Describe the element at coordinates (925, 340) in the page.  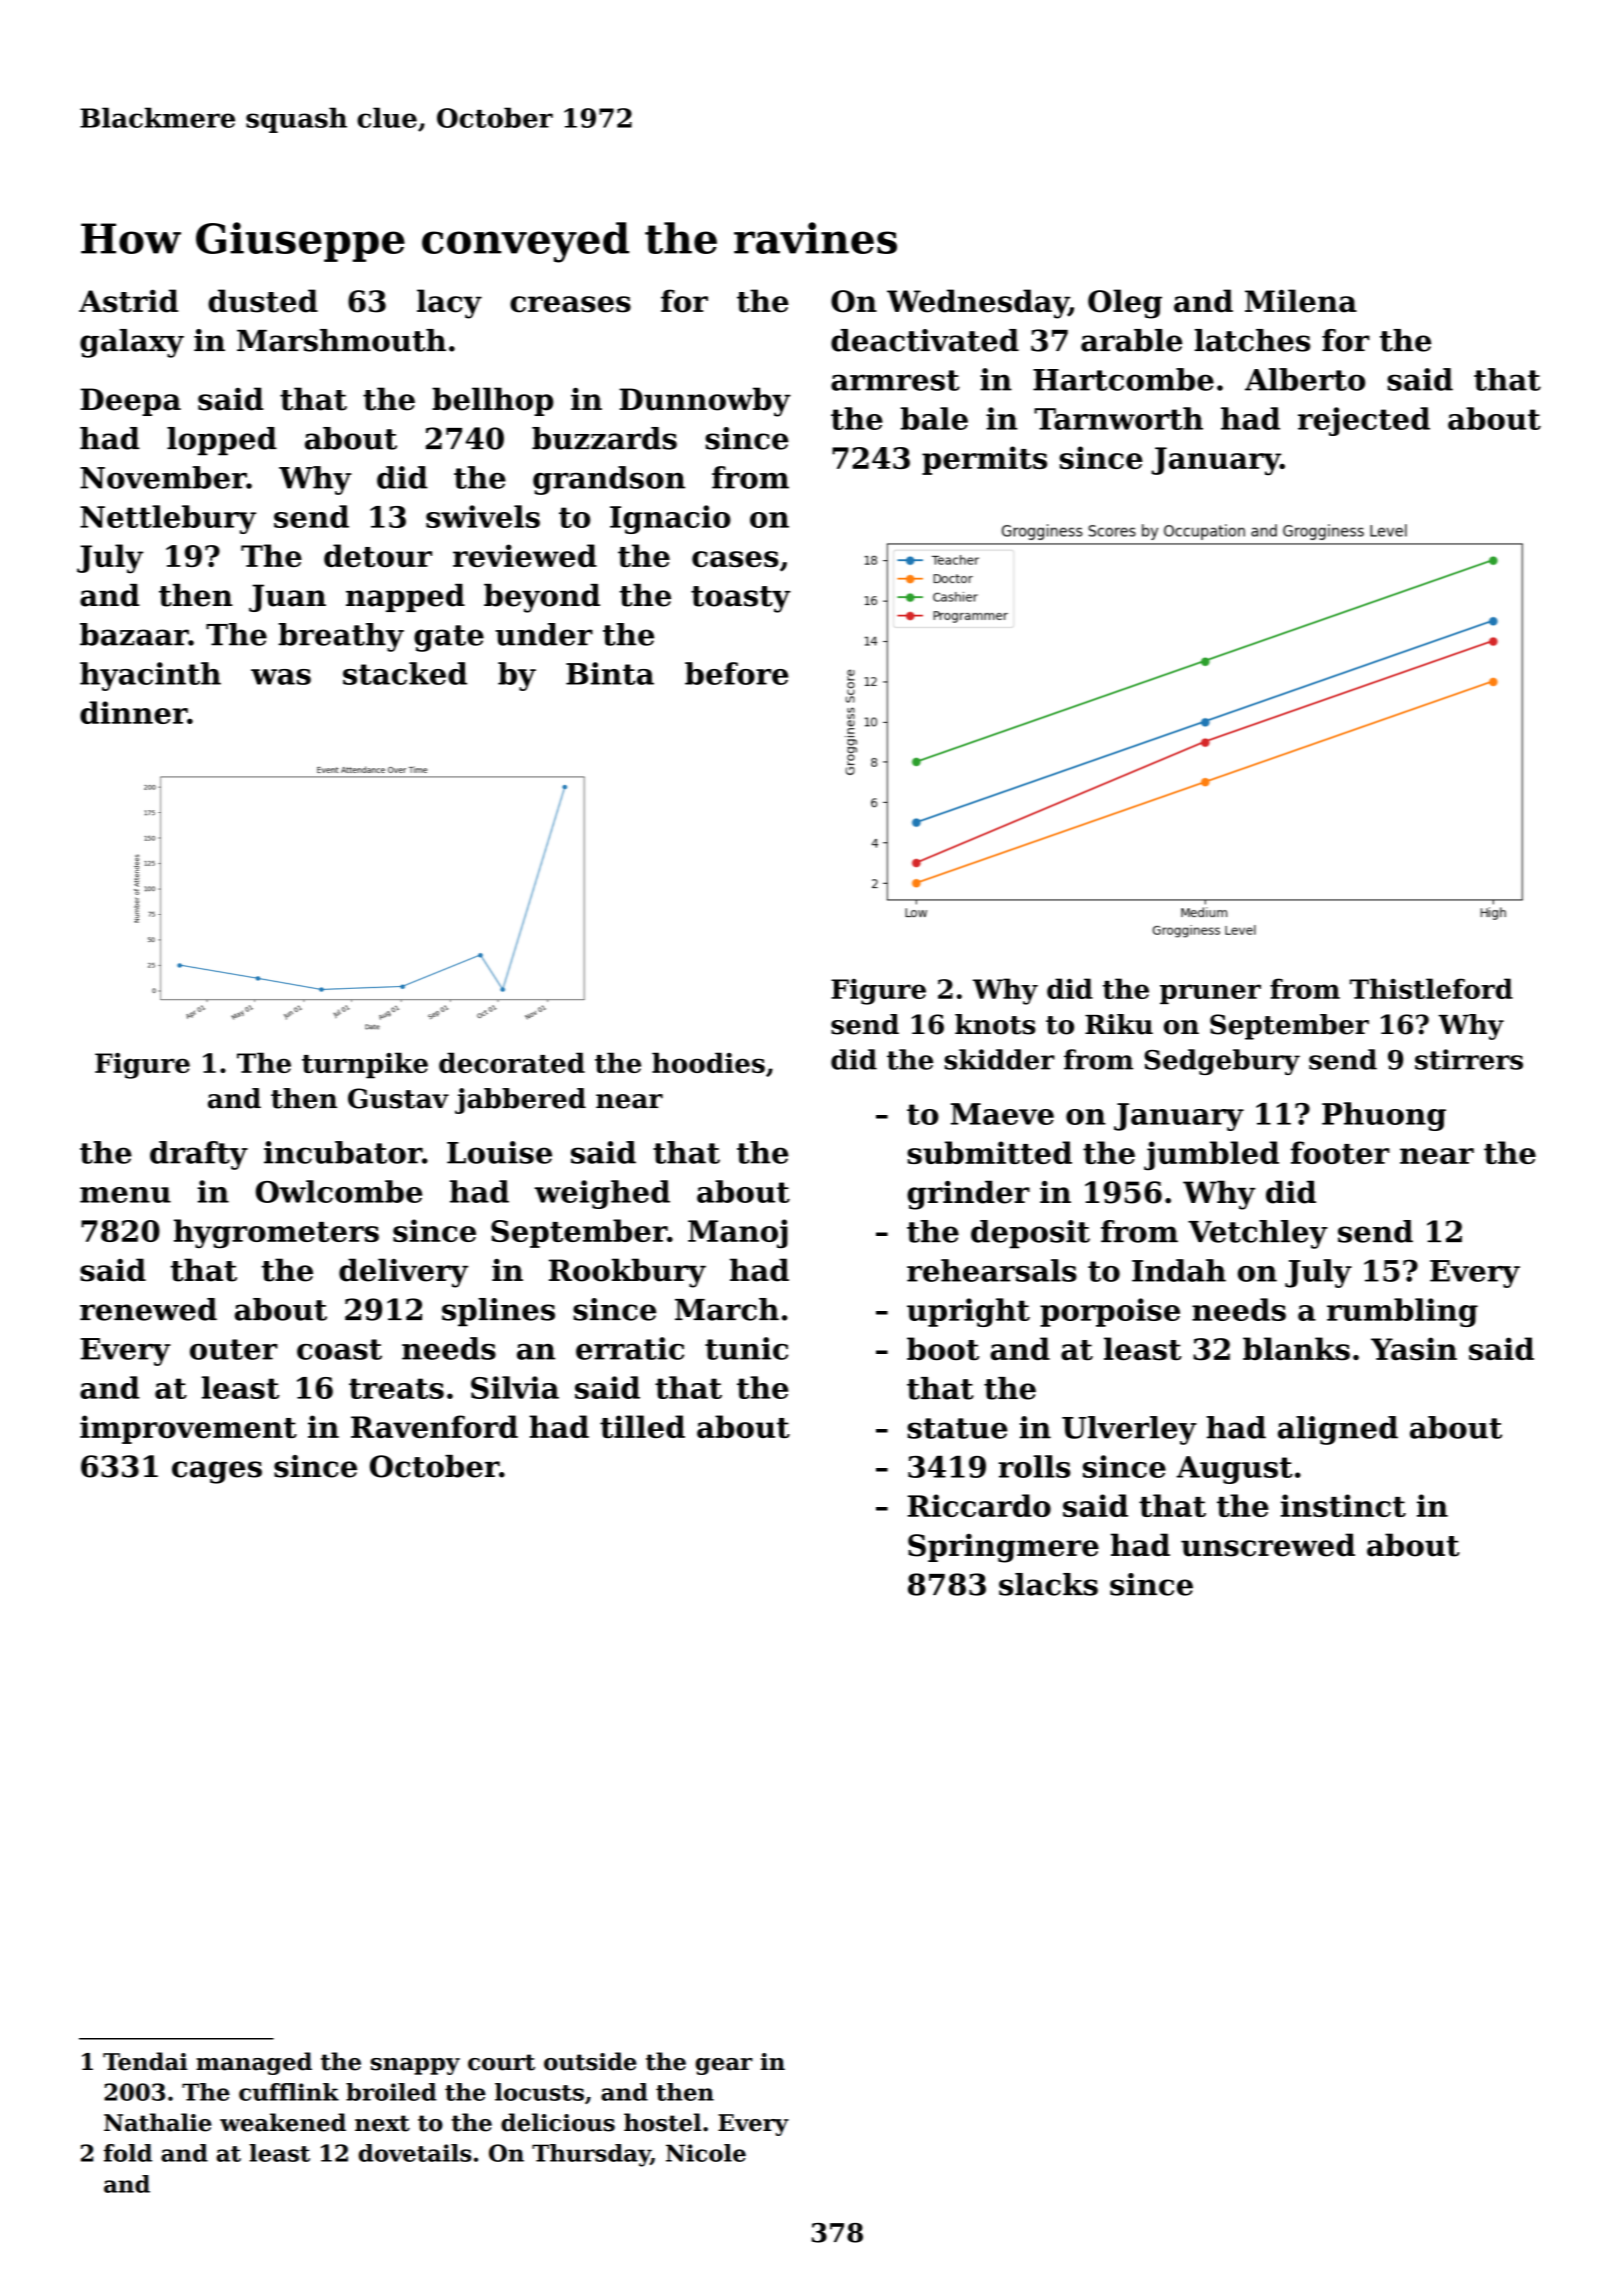
I see `deactivated` at that location.
